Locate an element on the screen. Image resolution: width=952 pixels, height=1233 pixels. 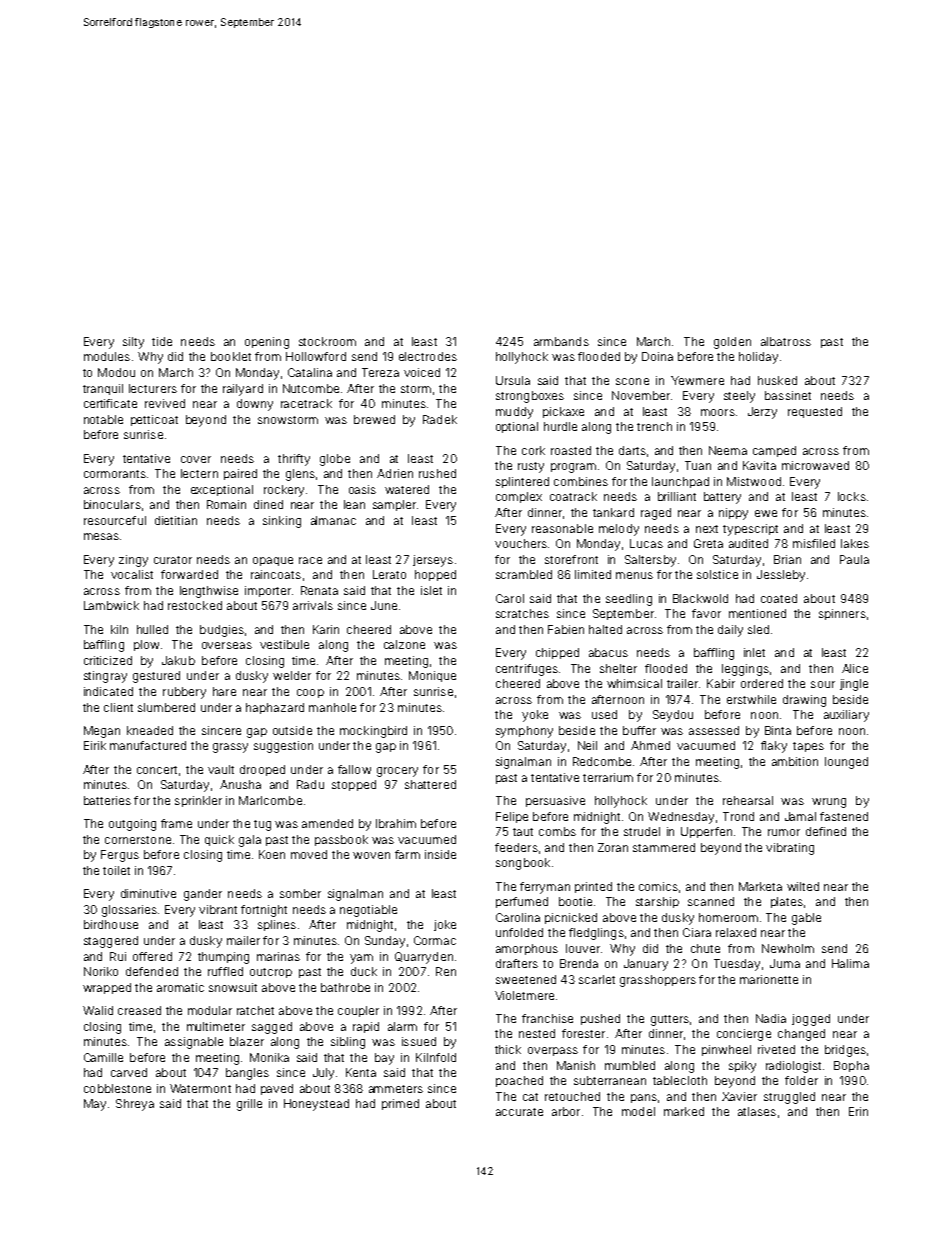
scrambled is located at coordinates (524, 574).
